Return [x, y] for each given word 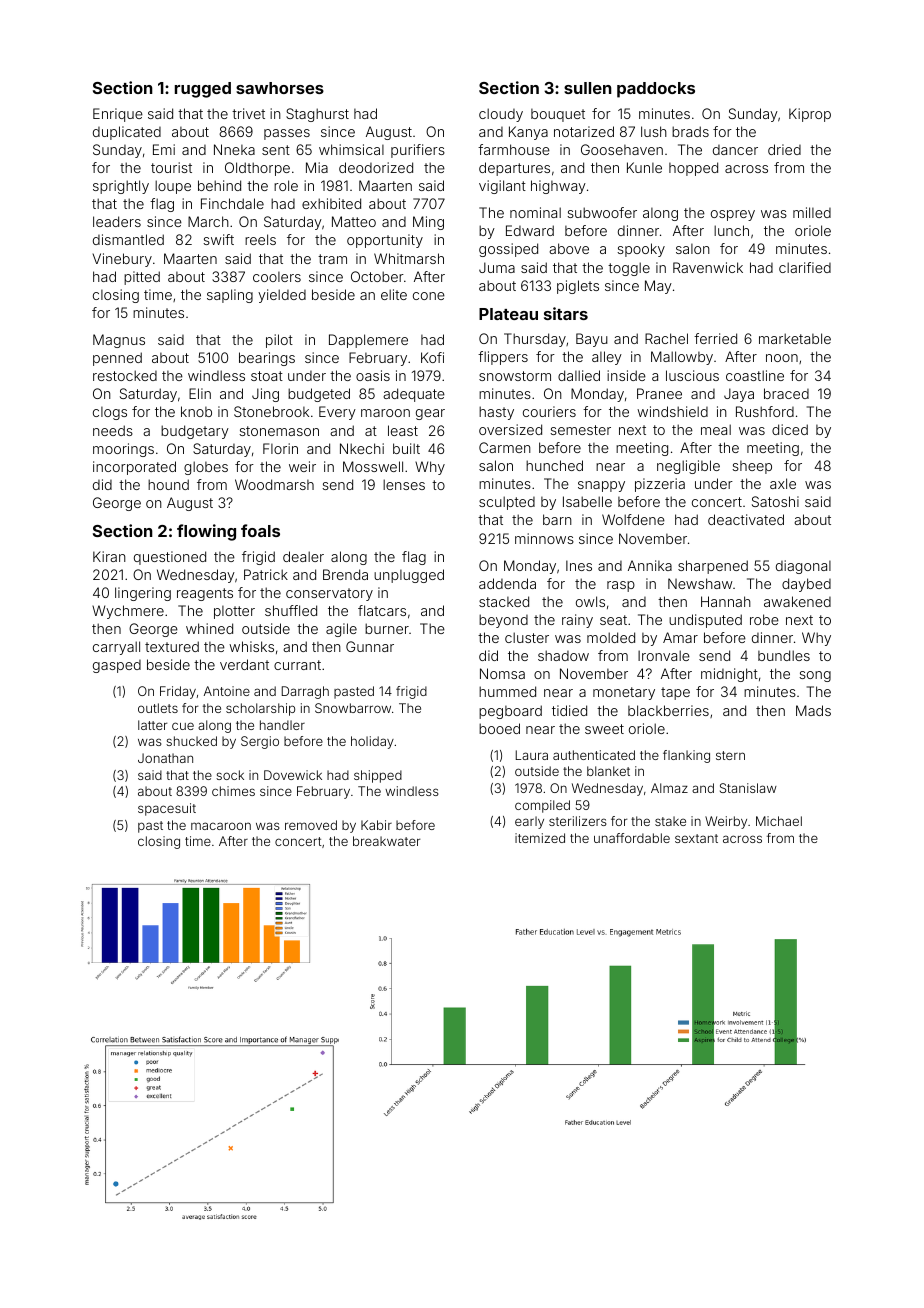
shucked [191, 741]
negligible [688, 467]
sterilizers [578, 821]
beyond [503, 621]
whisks [251, 646]
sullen [588, 88]
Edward [530, 230]
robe [764, 619]
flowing [206, 532]
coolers [277, 277]
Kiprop [810, 115]
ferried [715, 338]
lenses [404, 484]
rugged [203, 90]
